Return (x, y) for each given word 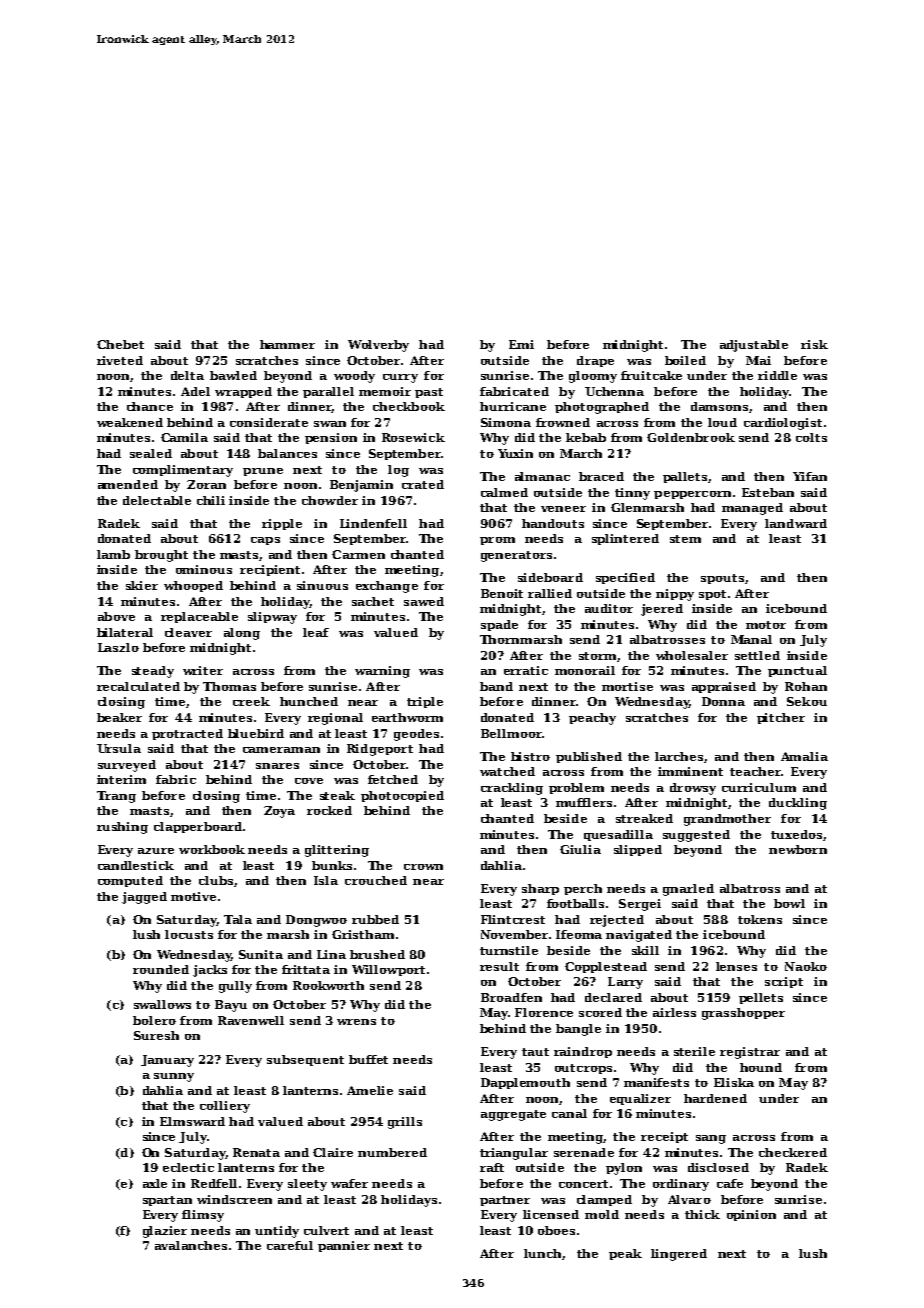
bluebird (256, 733)
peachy (592, 719)
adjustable (754, 346)
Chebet (120, 344)
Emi (521, 344)
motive (193, 896)
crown (423, 867)
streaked (644, 818)
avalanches (191, 1245)
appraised (724, 687)
